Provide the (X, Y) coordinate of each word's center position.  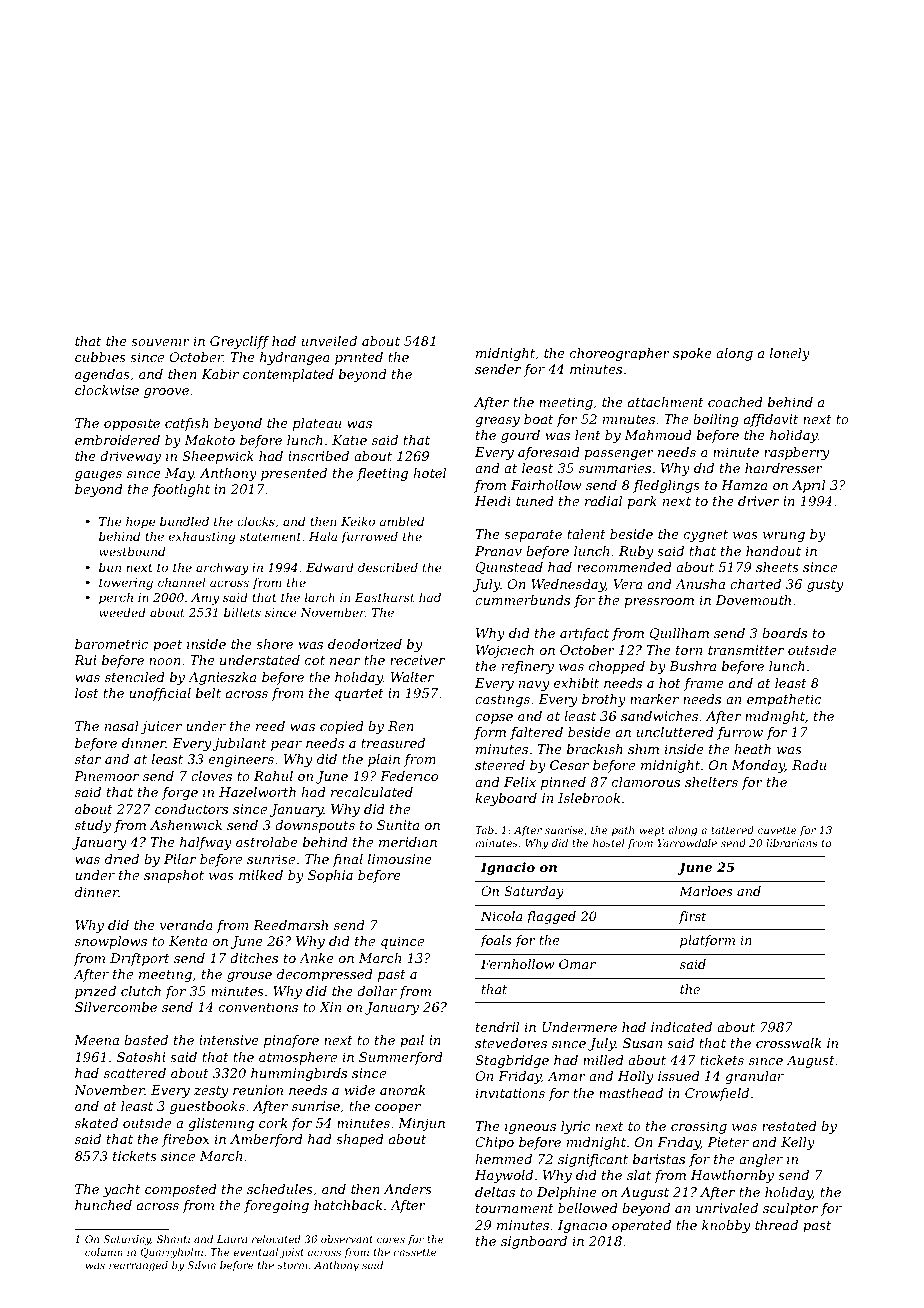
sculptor (790, 1209)
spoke (692, 354)
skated (96, 1123)
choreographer (620, 354)
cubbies (100, 357)
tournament (515, 1208)
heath (752, 749)
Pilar (180, 859)
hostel (609, 843)
